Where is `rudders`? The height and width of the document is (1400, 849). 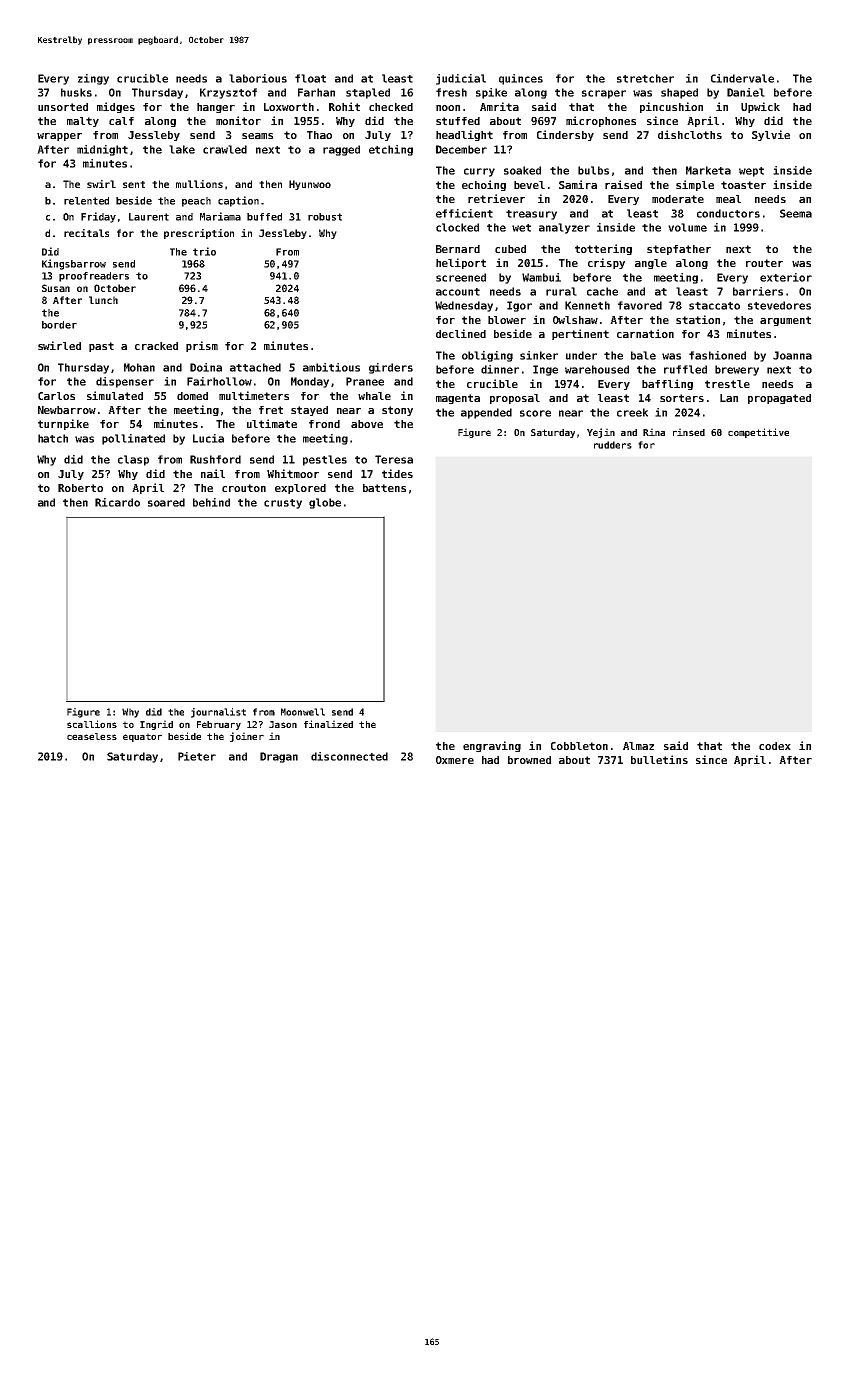
rudders is located at coordinates (613, 445).
